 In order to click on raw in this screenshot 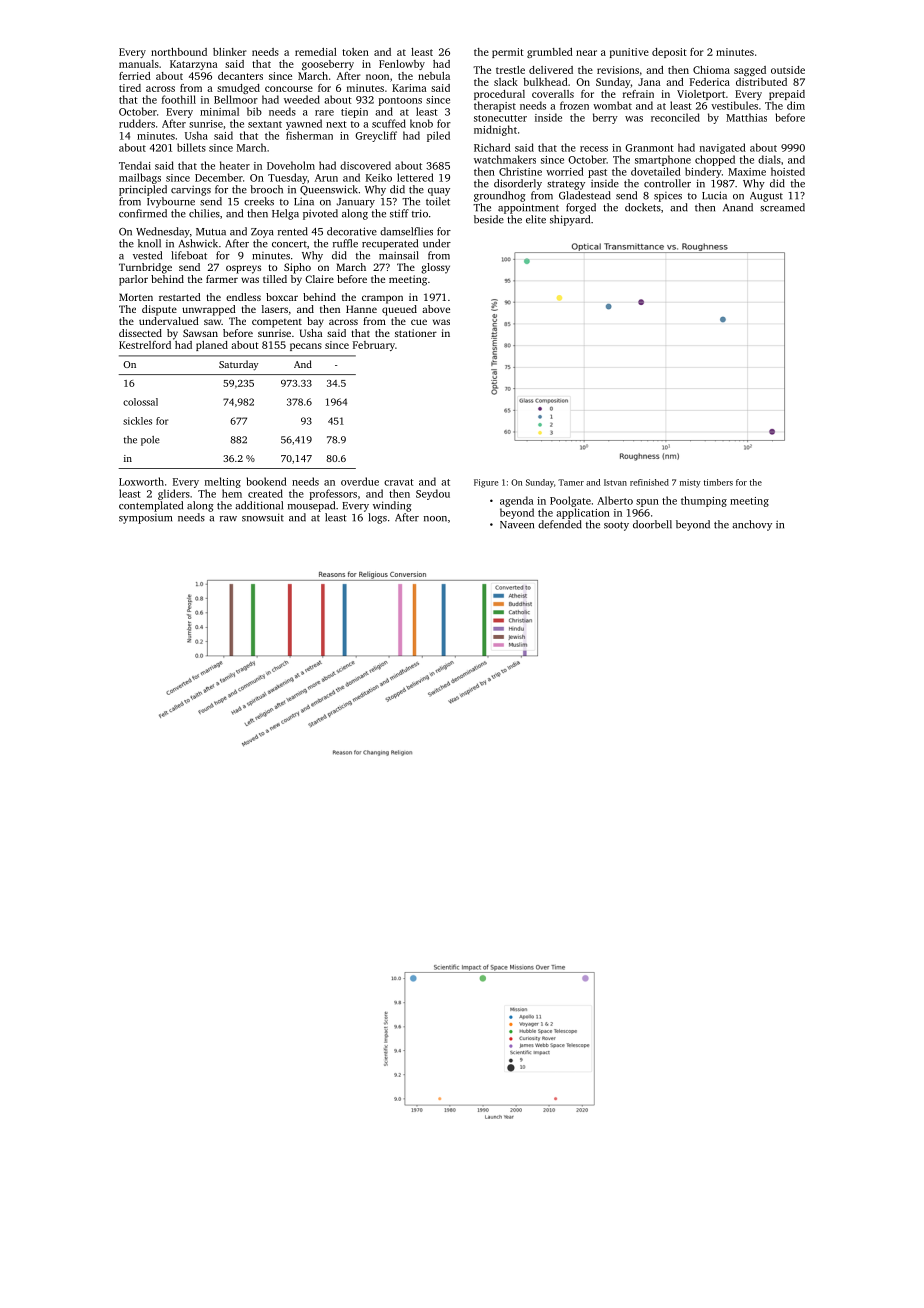, I will do `click(228, 519)`.
